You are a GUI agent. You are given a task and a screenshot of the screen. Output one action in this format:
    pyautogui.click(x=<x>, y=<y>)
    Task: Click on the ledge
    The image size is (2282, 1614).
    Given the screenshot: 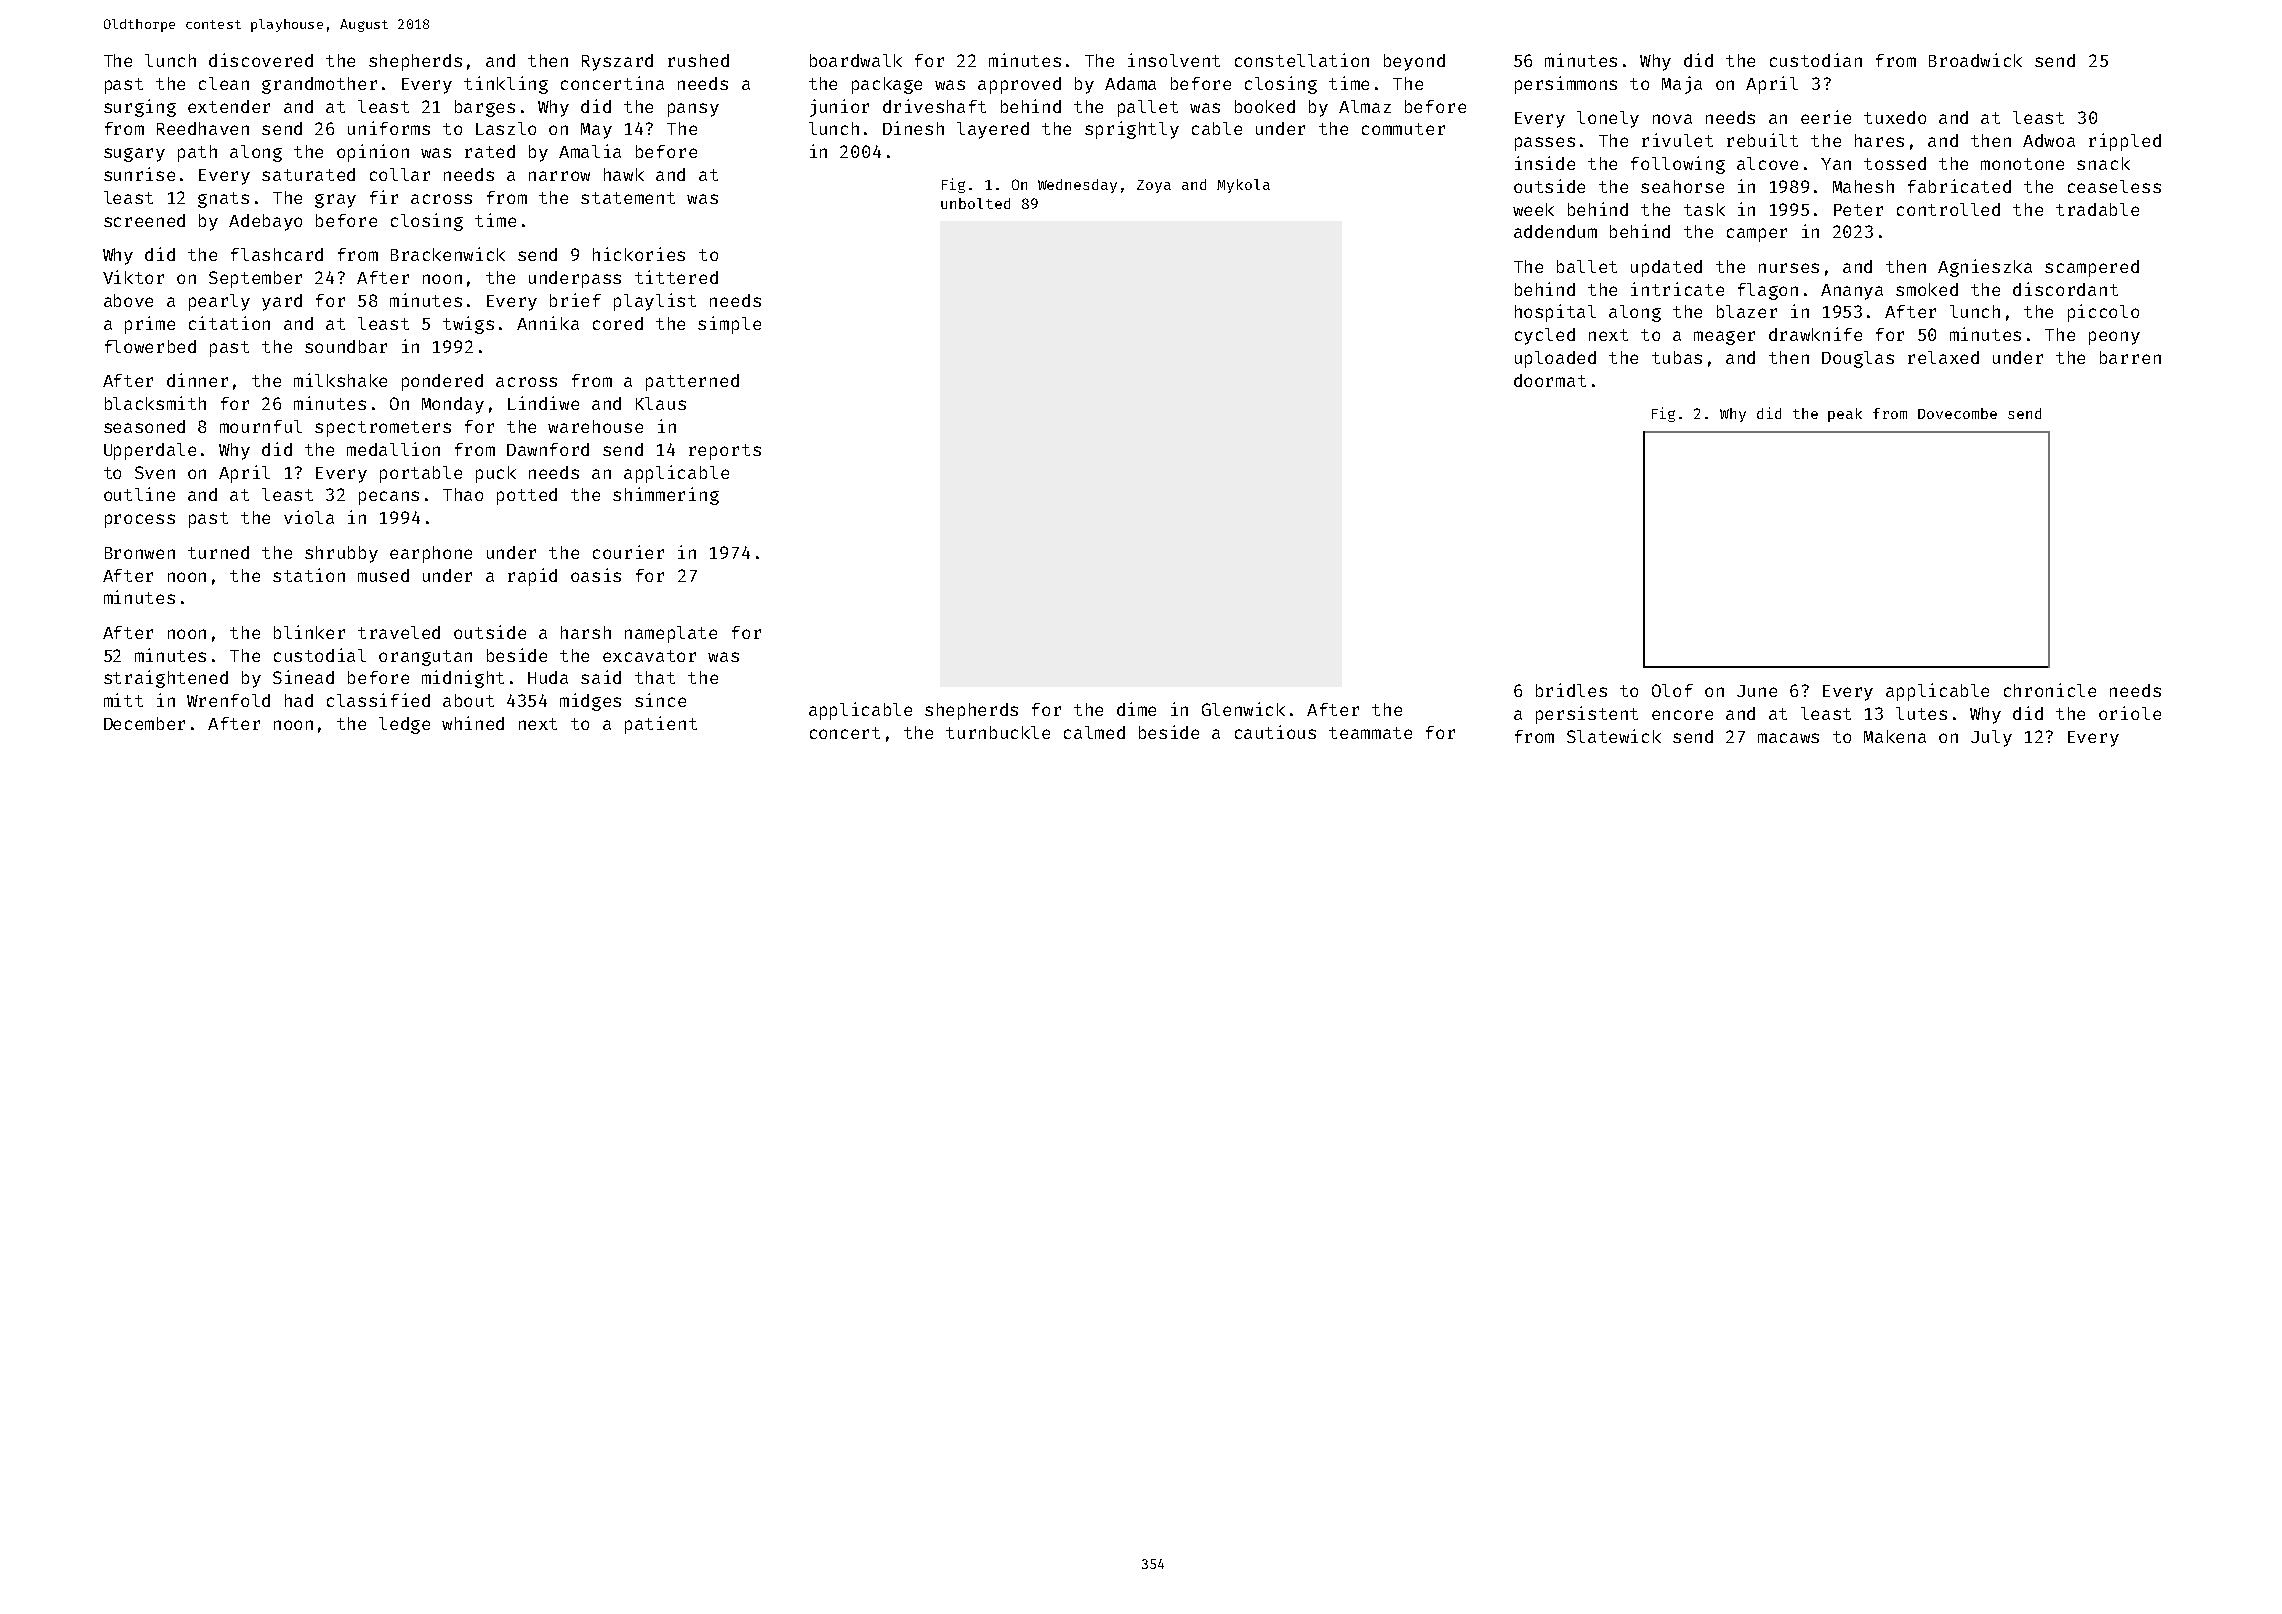 What is the action you would take?
    pyautogui.click(x=404, y=725)
